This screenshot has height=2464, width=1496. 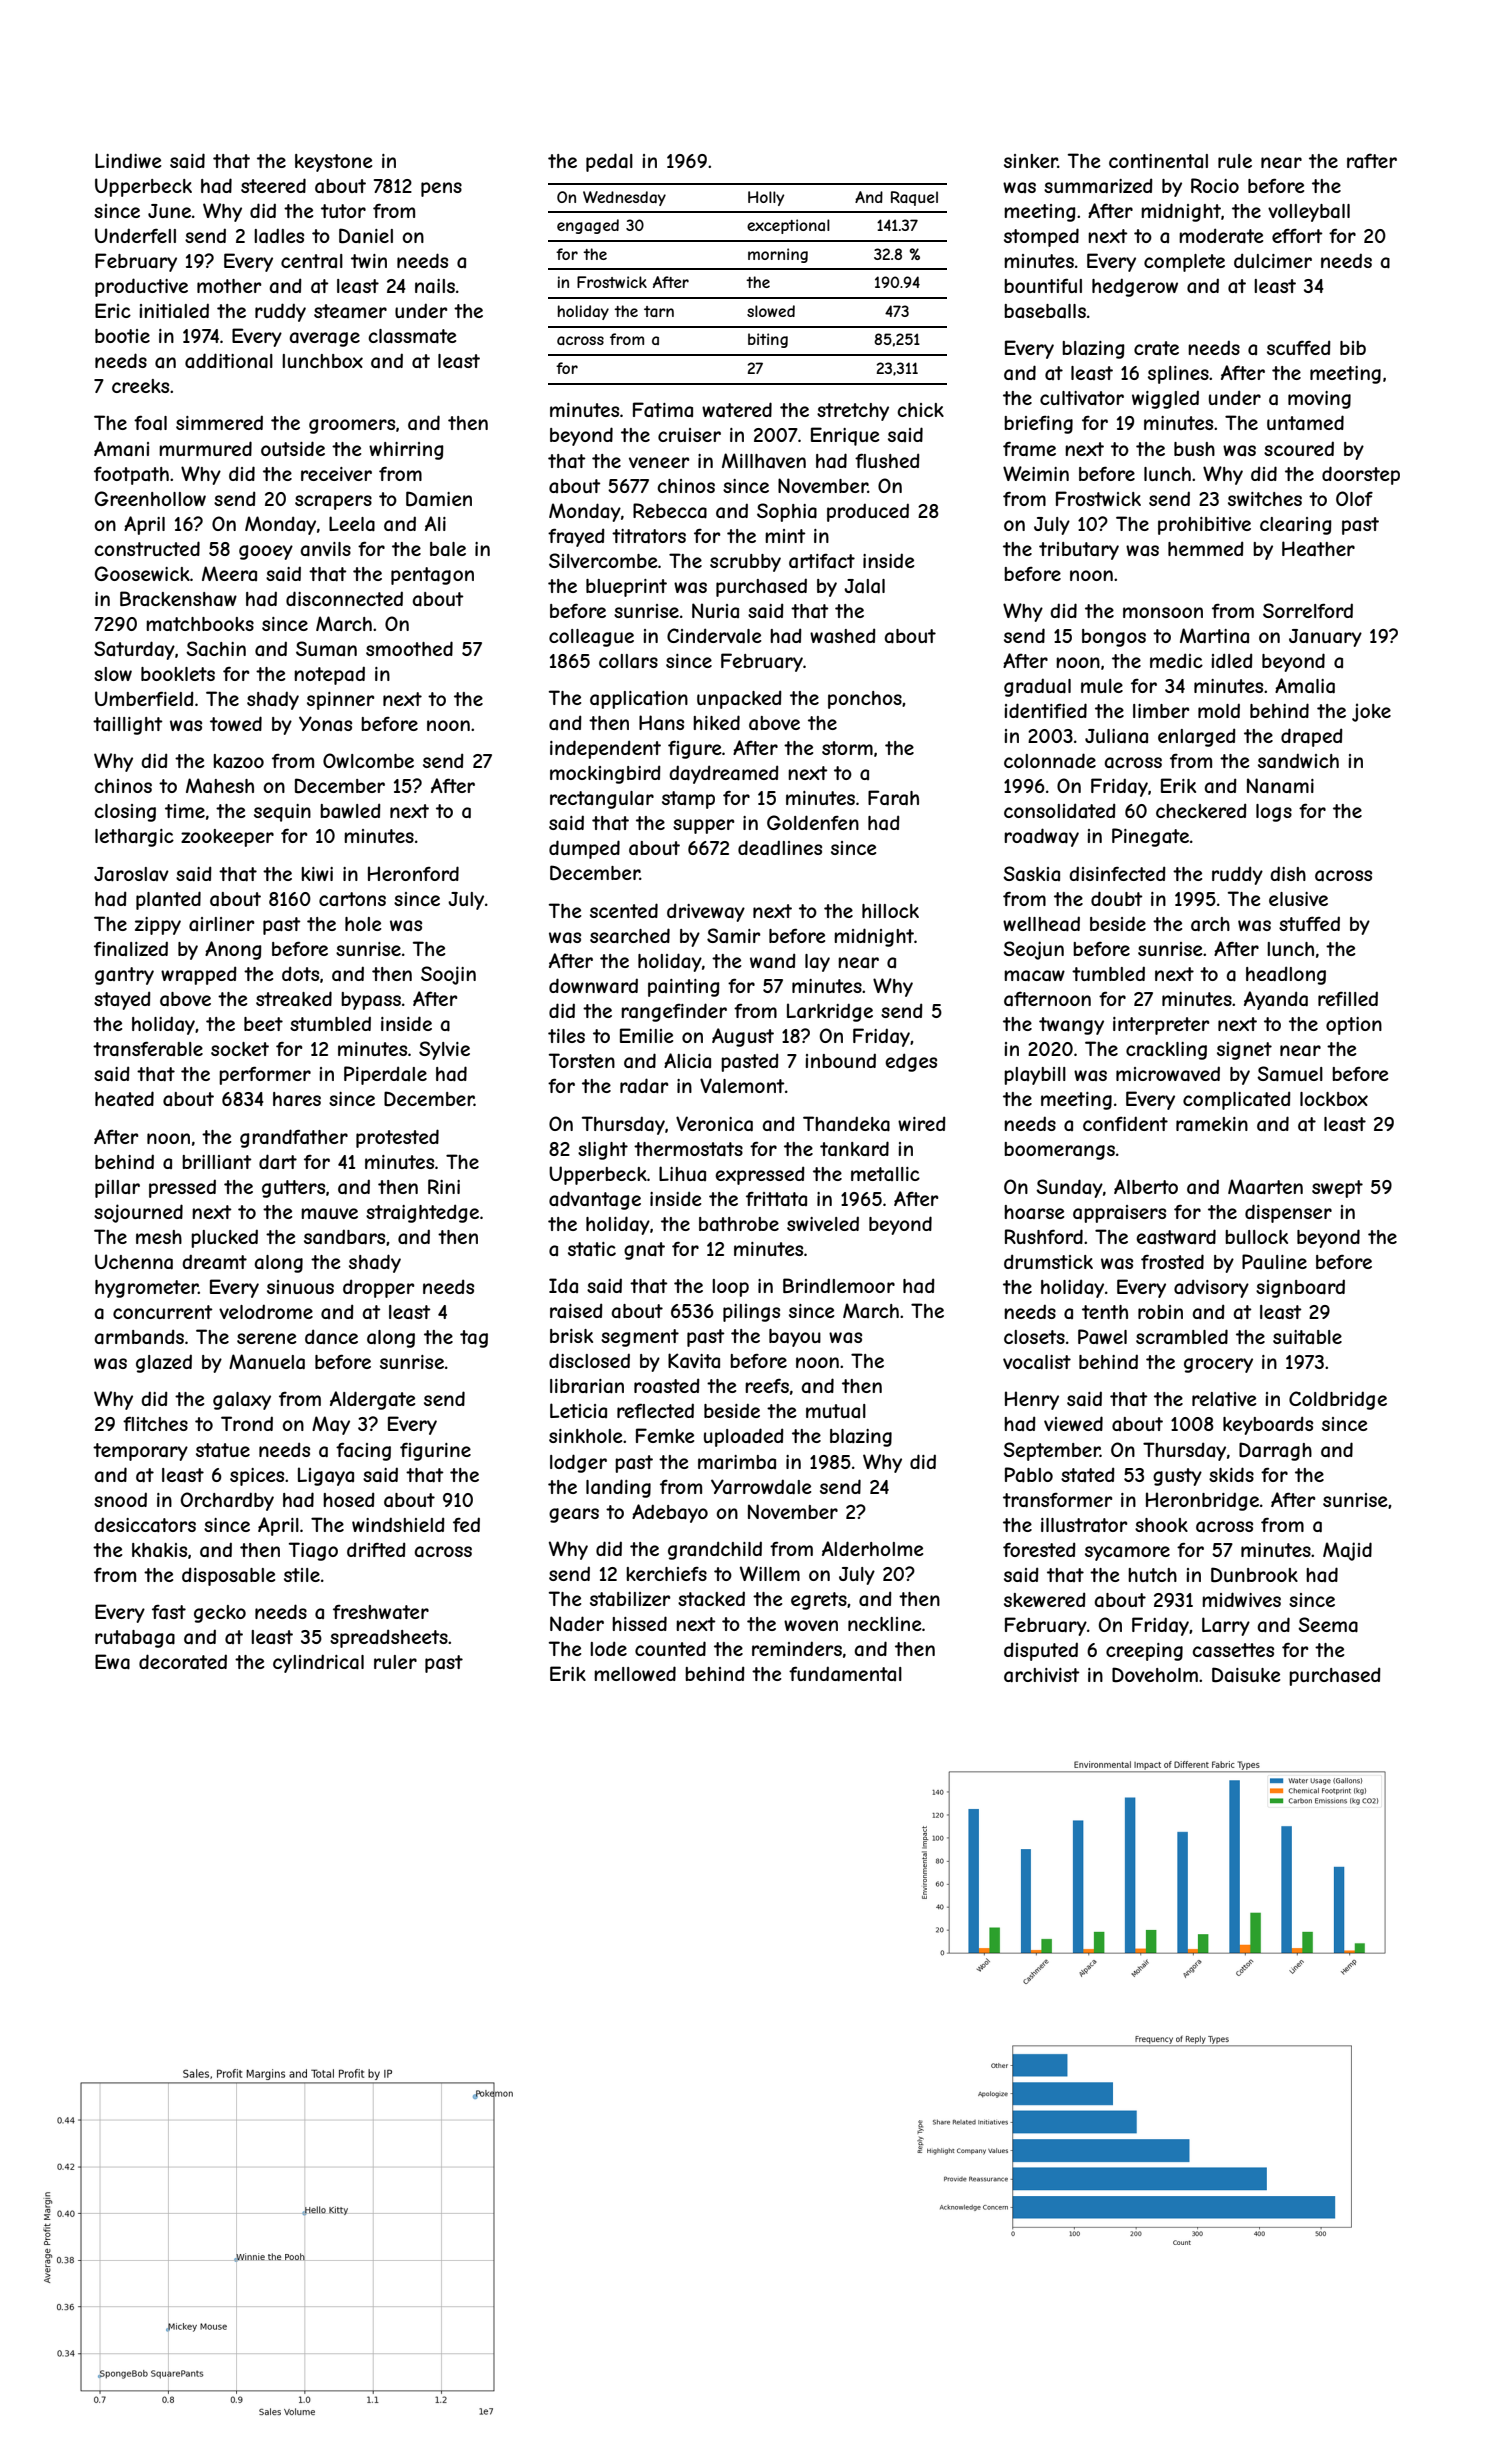 What do you see at coordinates (1135, 287) in the screenshot?
I see `hedgerow` at bounding box center [1135, 287].
